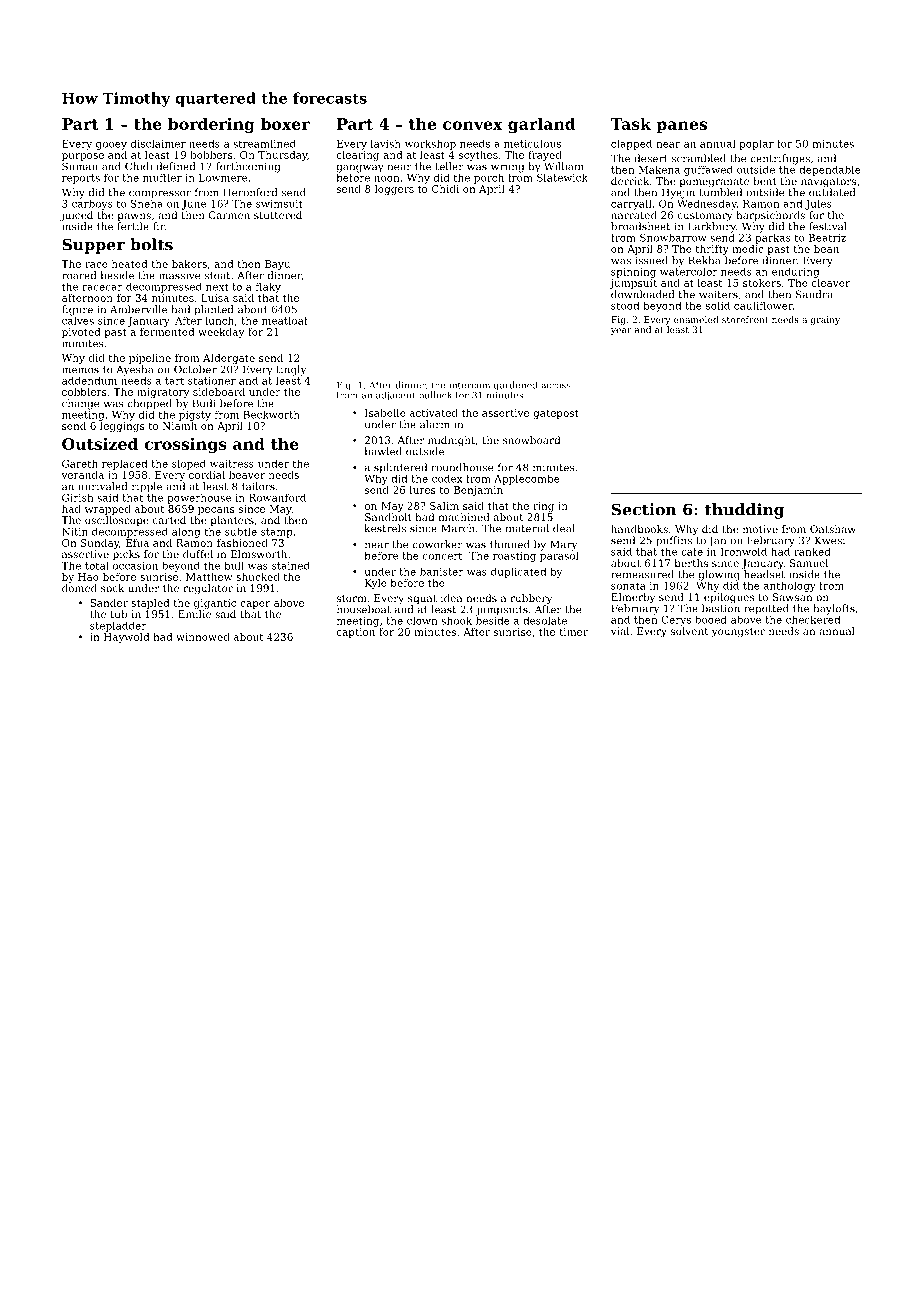 This screenshot has height=1308, width=924. Describe the element at coordinates (745, 319) in the screenshot. I see `storefront` at that location.
